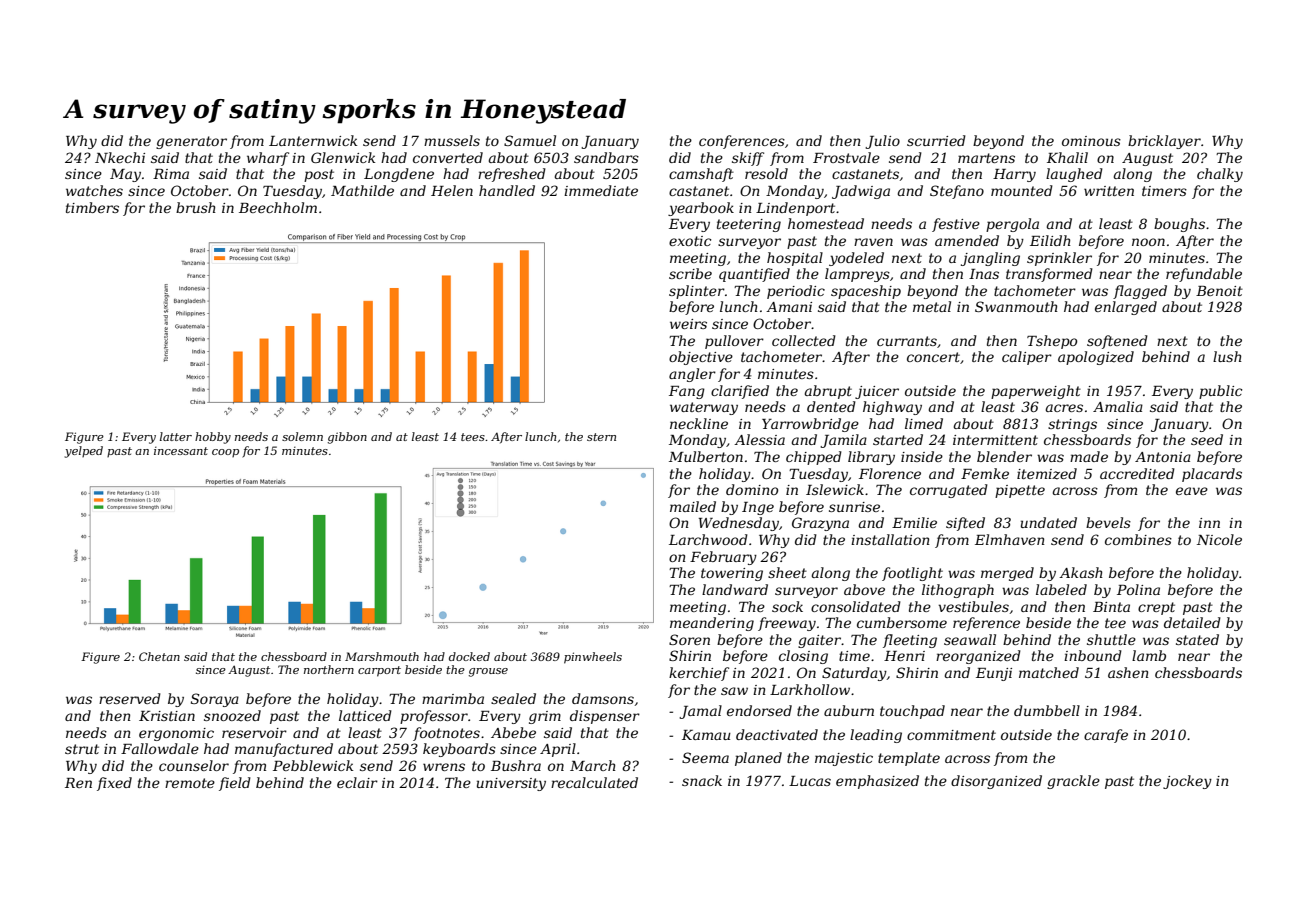  What do you see at coordinates (688, 324) in the screenshot?
I see `weirs` at bounding box center [688, 324].
